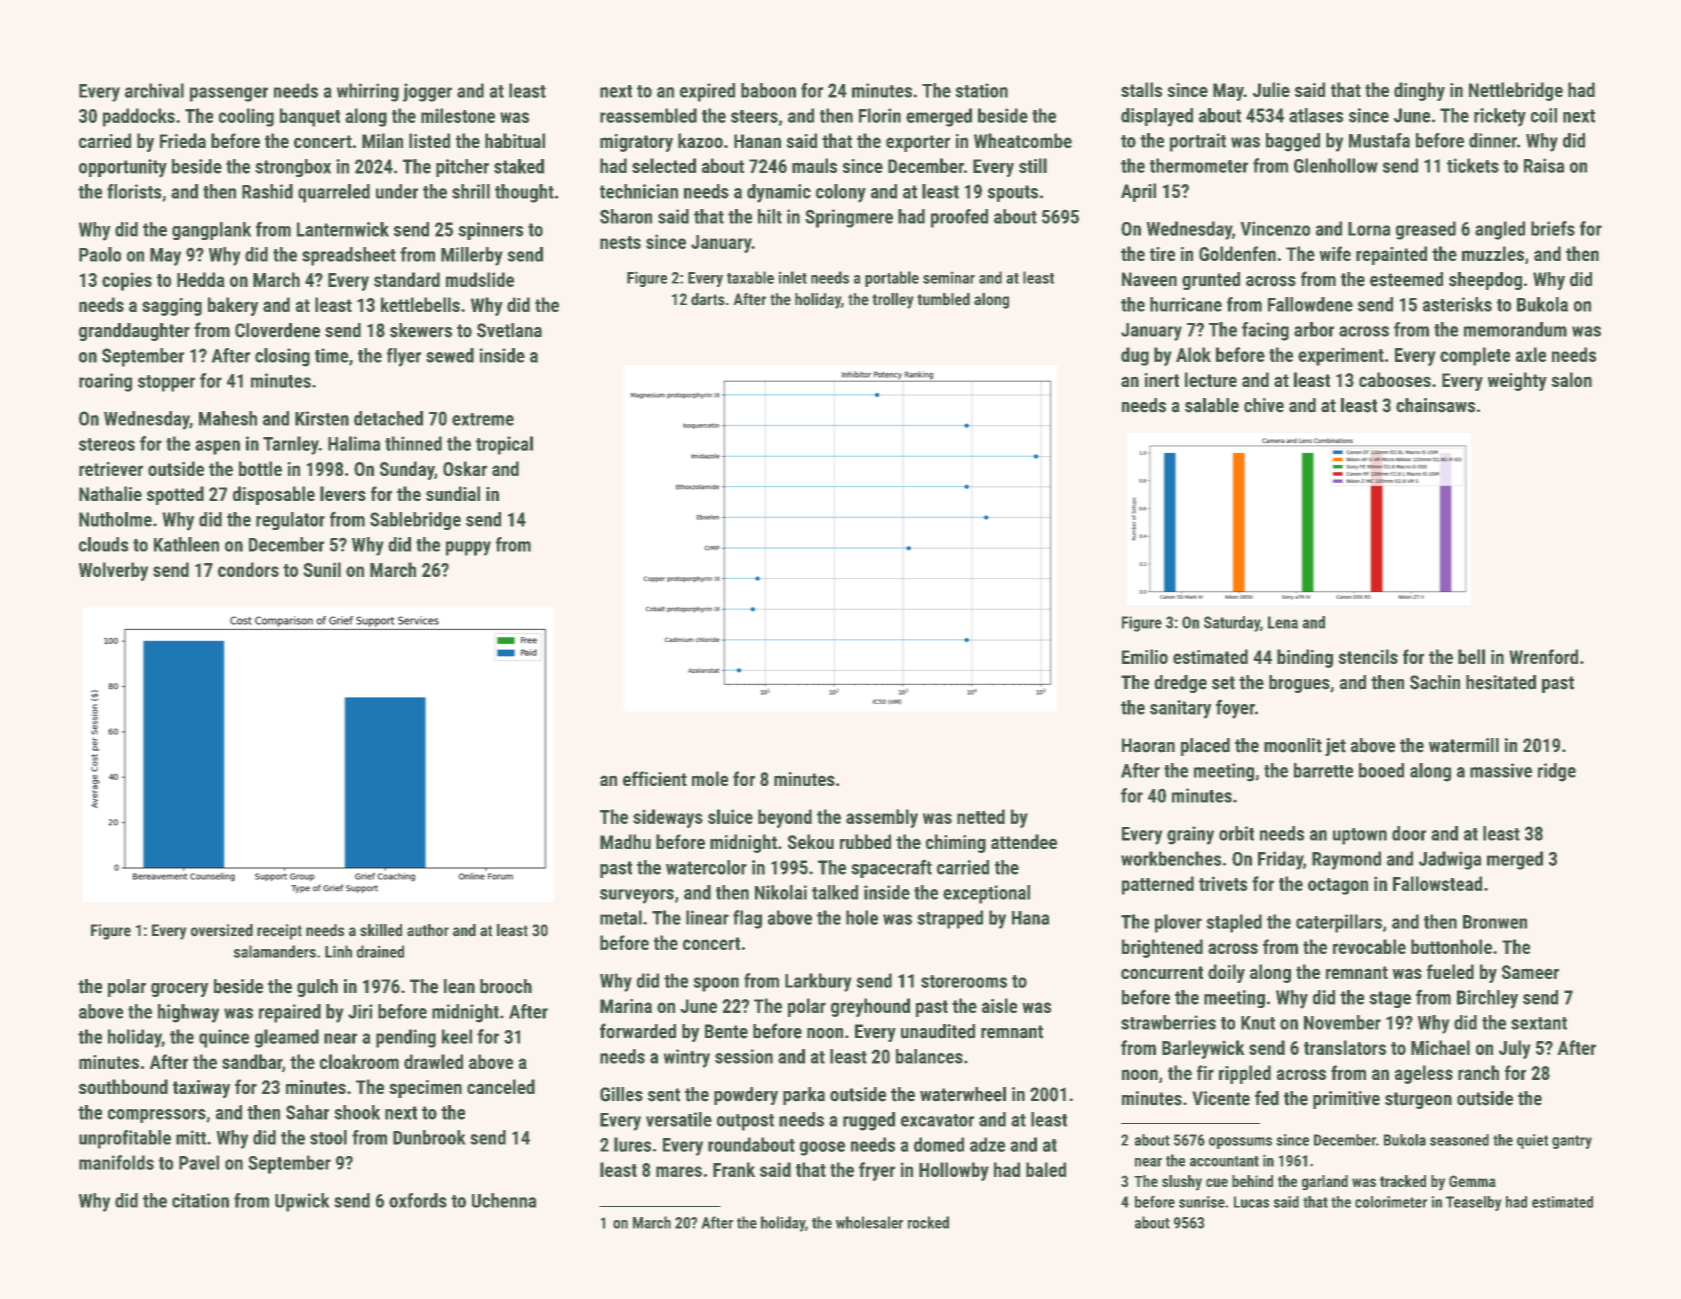  I want to click on southbound, so click(123, 1086).
